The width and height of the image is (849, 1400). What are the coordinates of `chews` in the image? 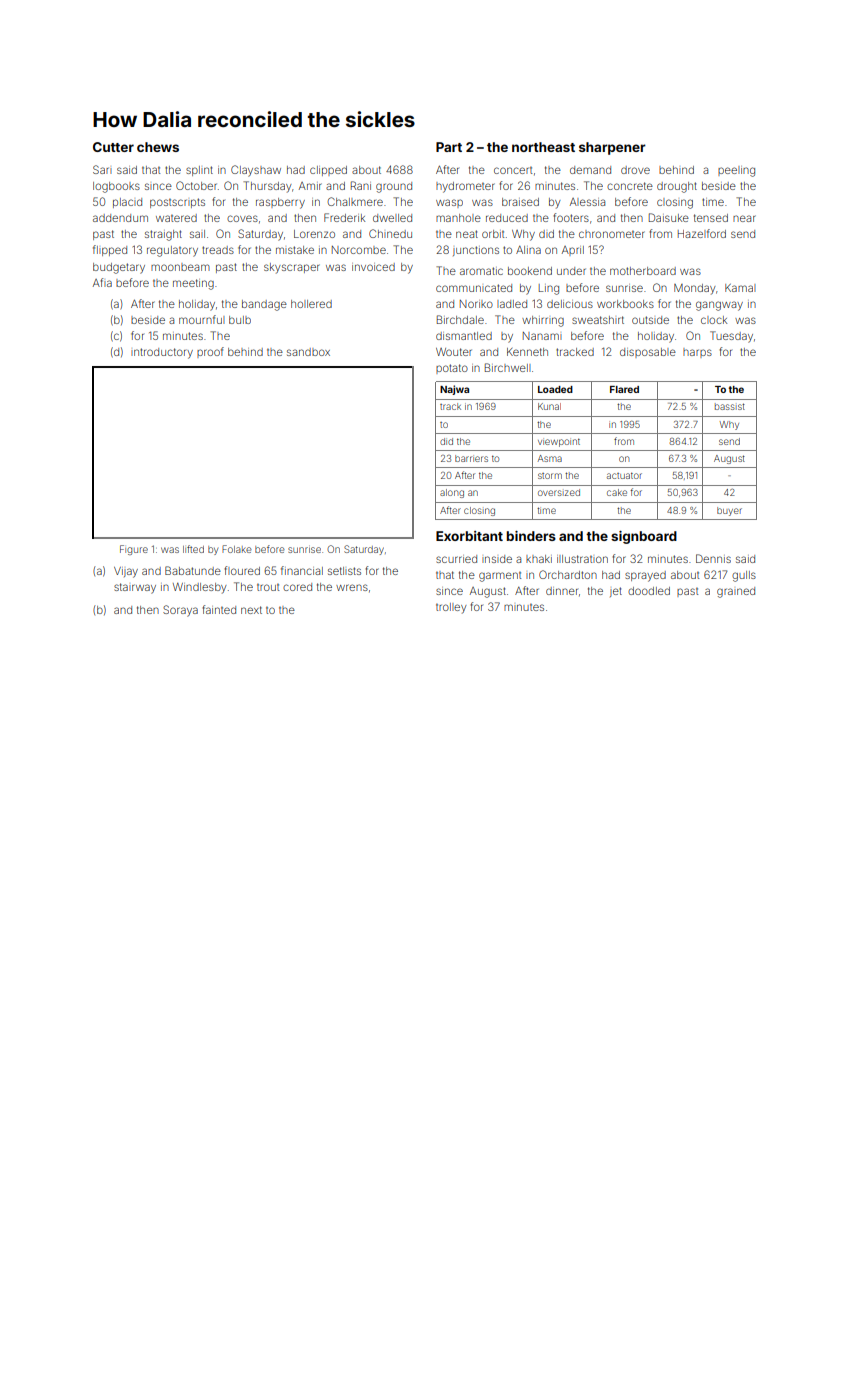 It's located at (158, 147).
